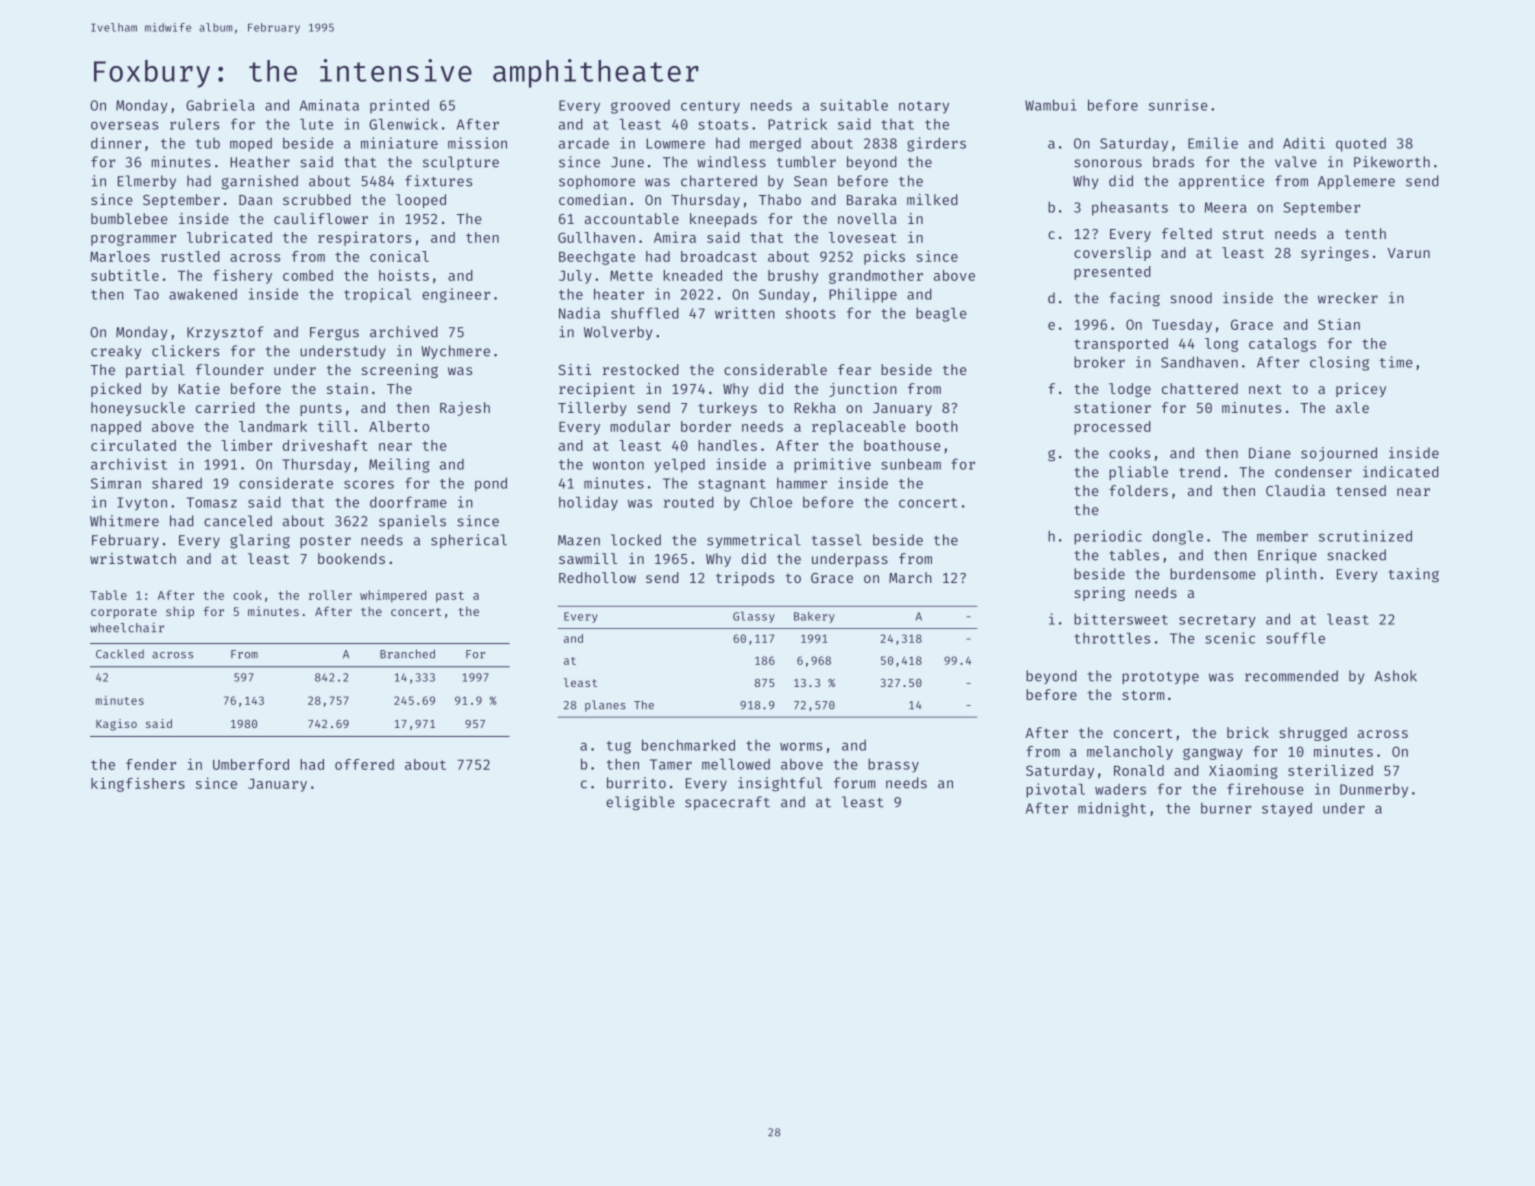 The image size is (1535, 1186). I want to click on time, so click(1396, 362).
